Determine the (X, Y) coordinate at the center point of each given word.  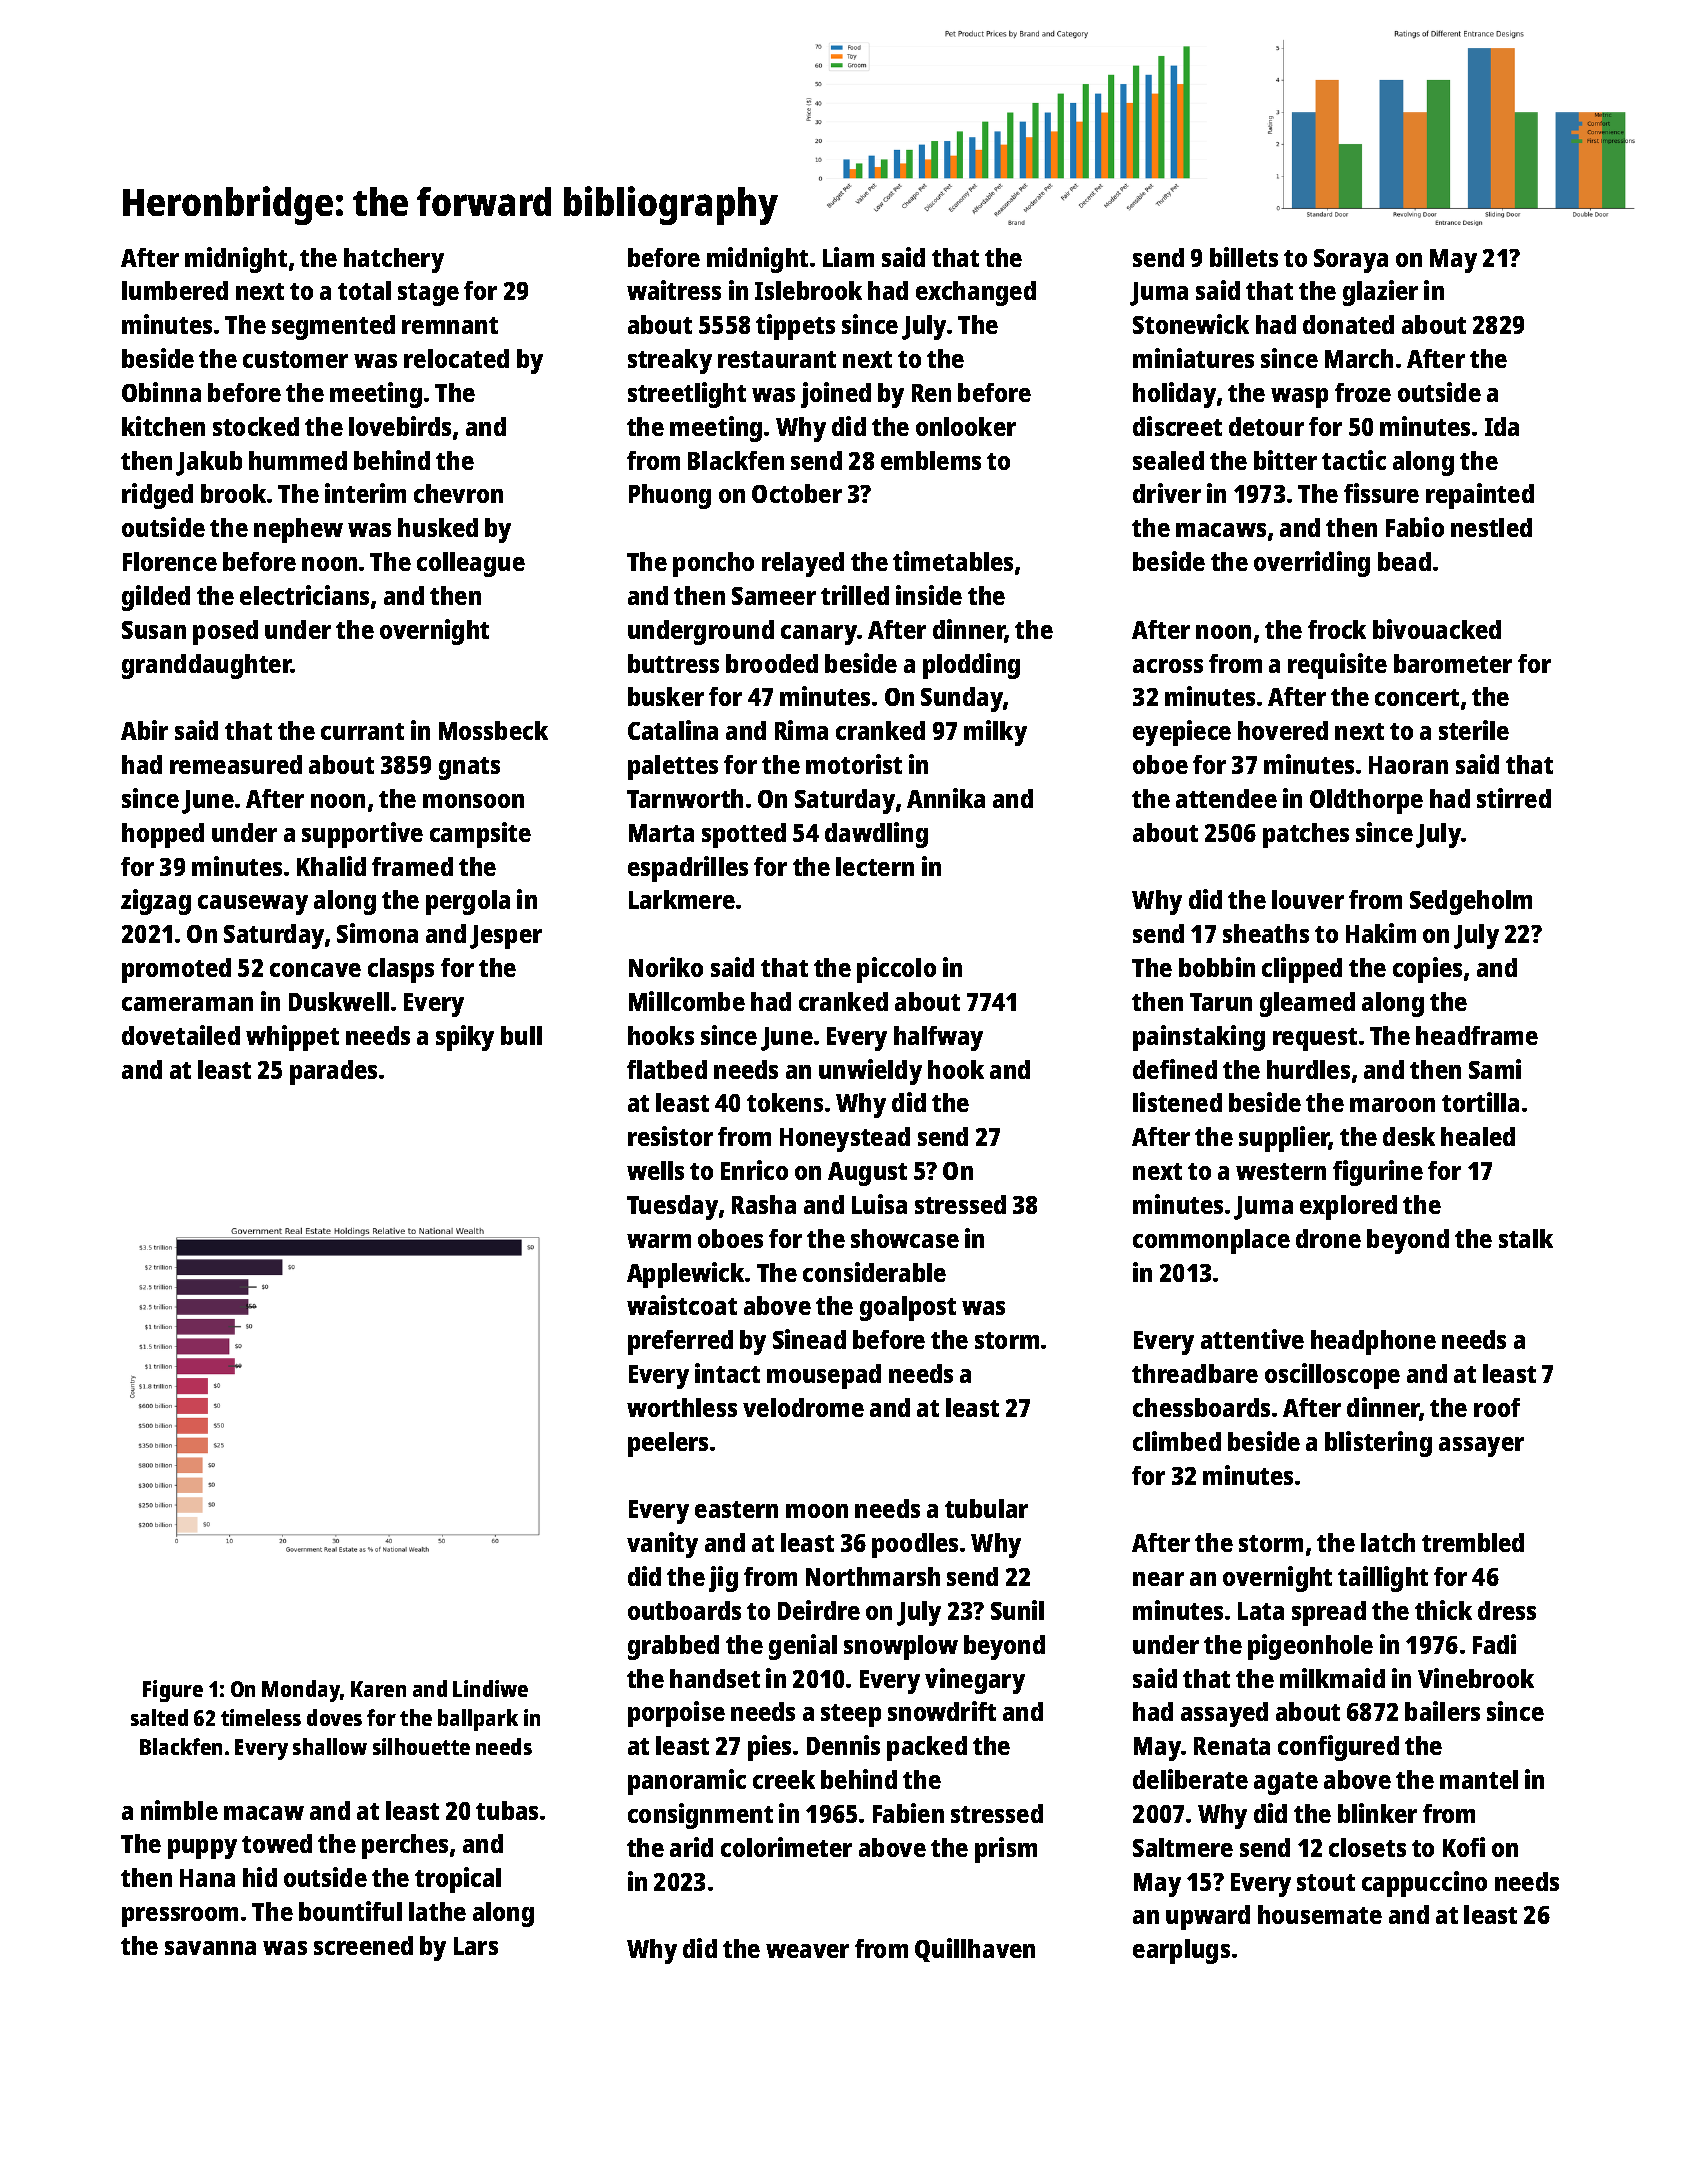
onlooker (966, 426)
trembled (1473, 1542)
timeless (261, 1717)
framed (412, 866)
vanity (662, 1545)
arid (691, 1847)
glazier (1380, 293)
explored (1348, 1207)
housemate (1320, 1914)
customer (295, 359)
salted (159, 1717)
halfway (938, 1038)
